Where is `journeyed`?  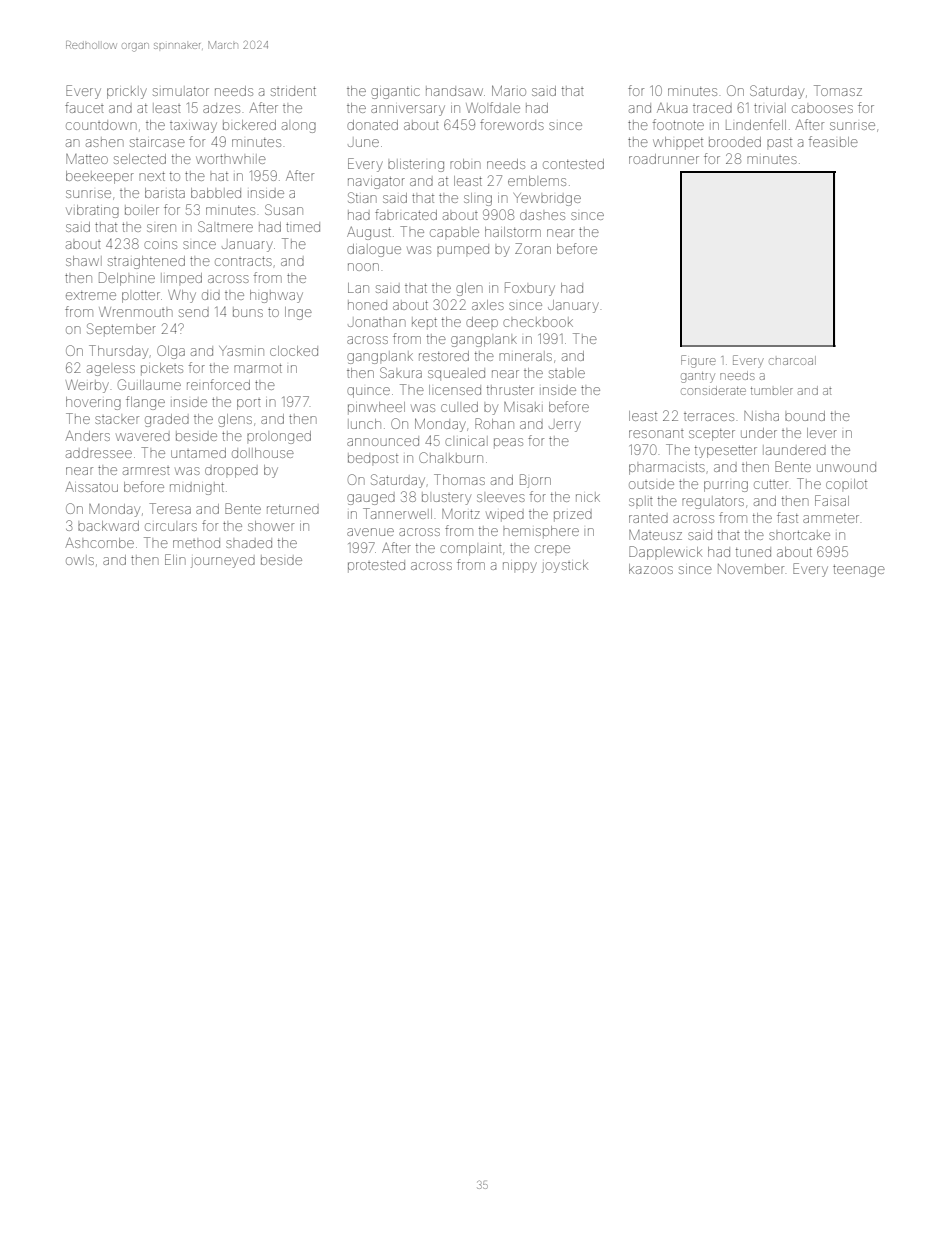 journeyed is located at coordinates (223, 562).
